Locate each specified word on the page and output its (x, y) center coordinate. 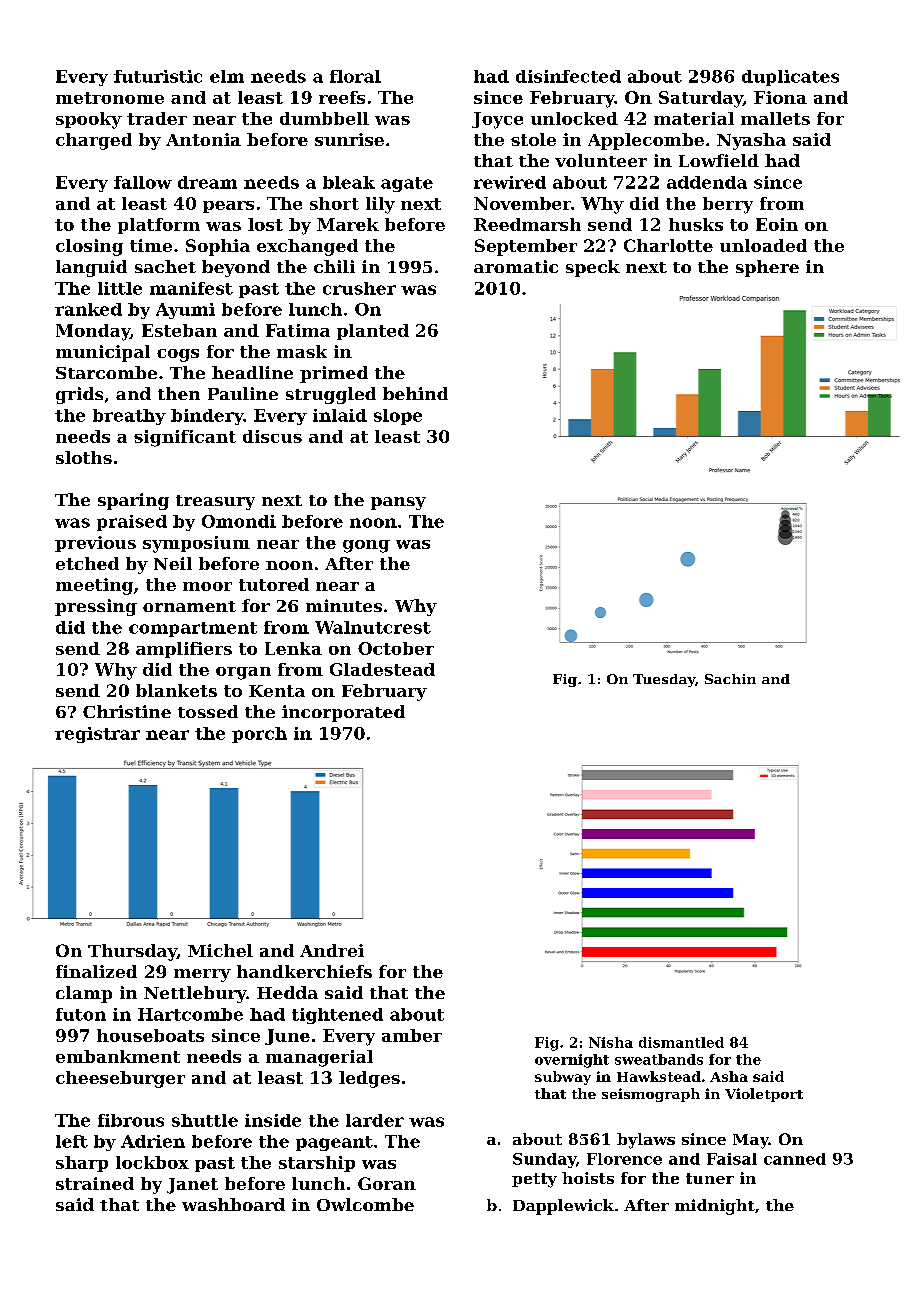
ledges (369, 1079)
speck (593, 268)
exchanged (307, 247)
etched (87, 563)
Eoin (777, 224)
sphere (767, 268)
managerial (319, 1058)
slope (398, 417)
